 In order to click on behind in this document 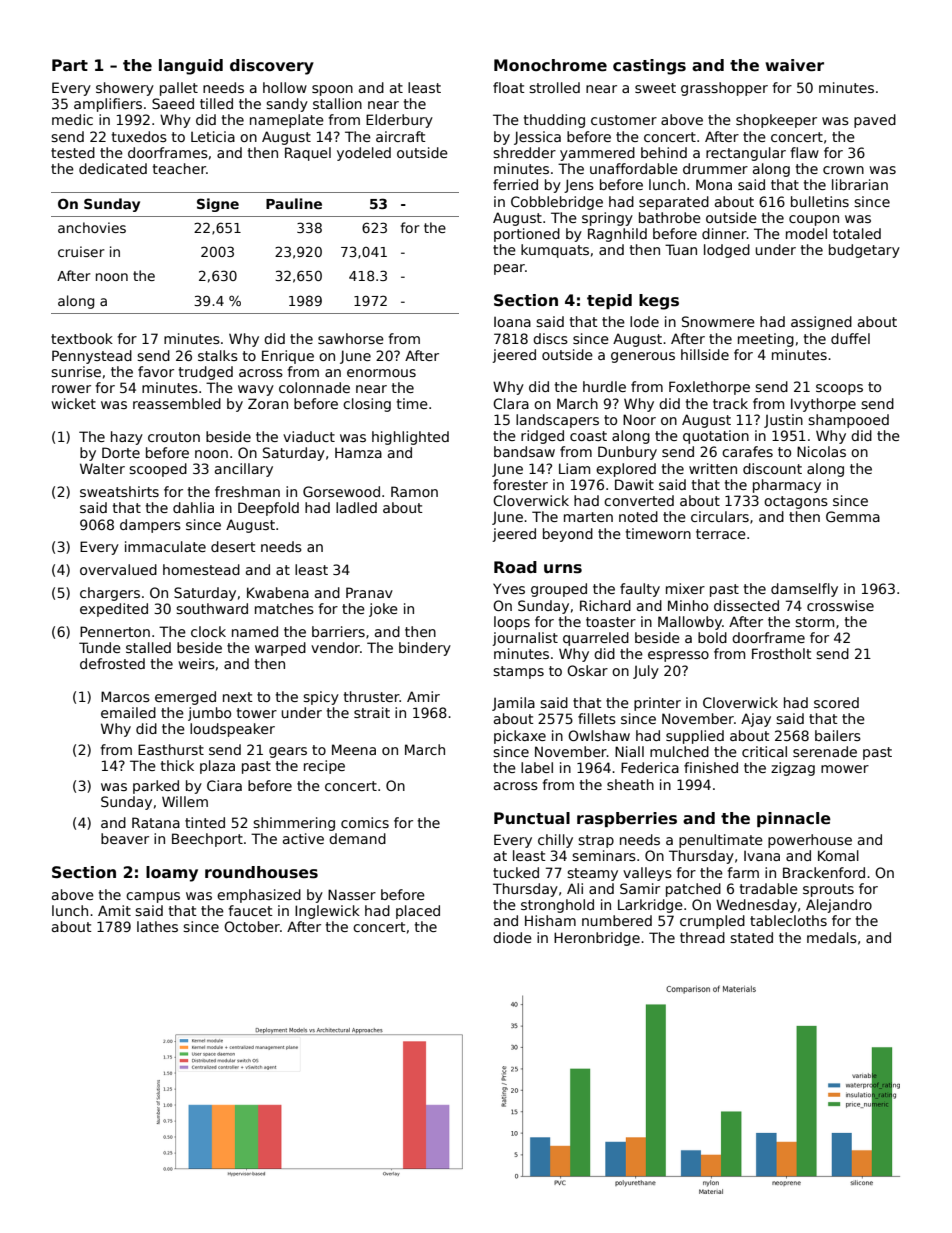, I will do `click(664, 152)`.
